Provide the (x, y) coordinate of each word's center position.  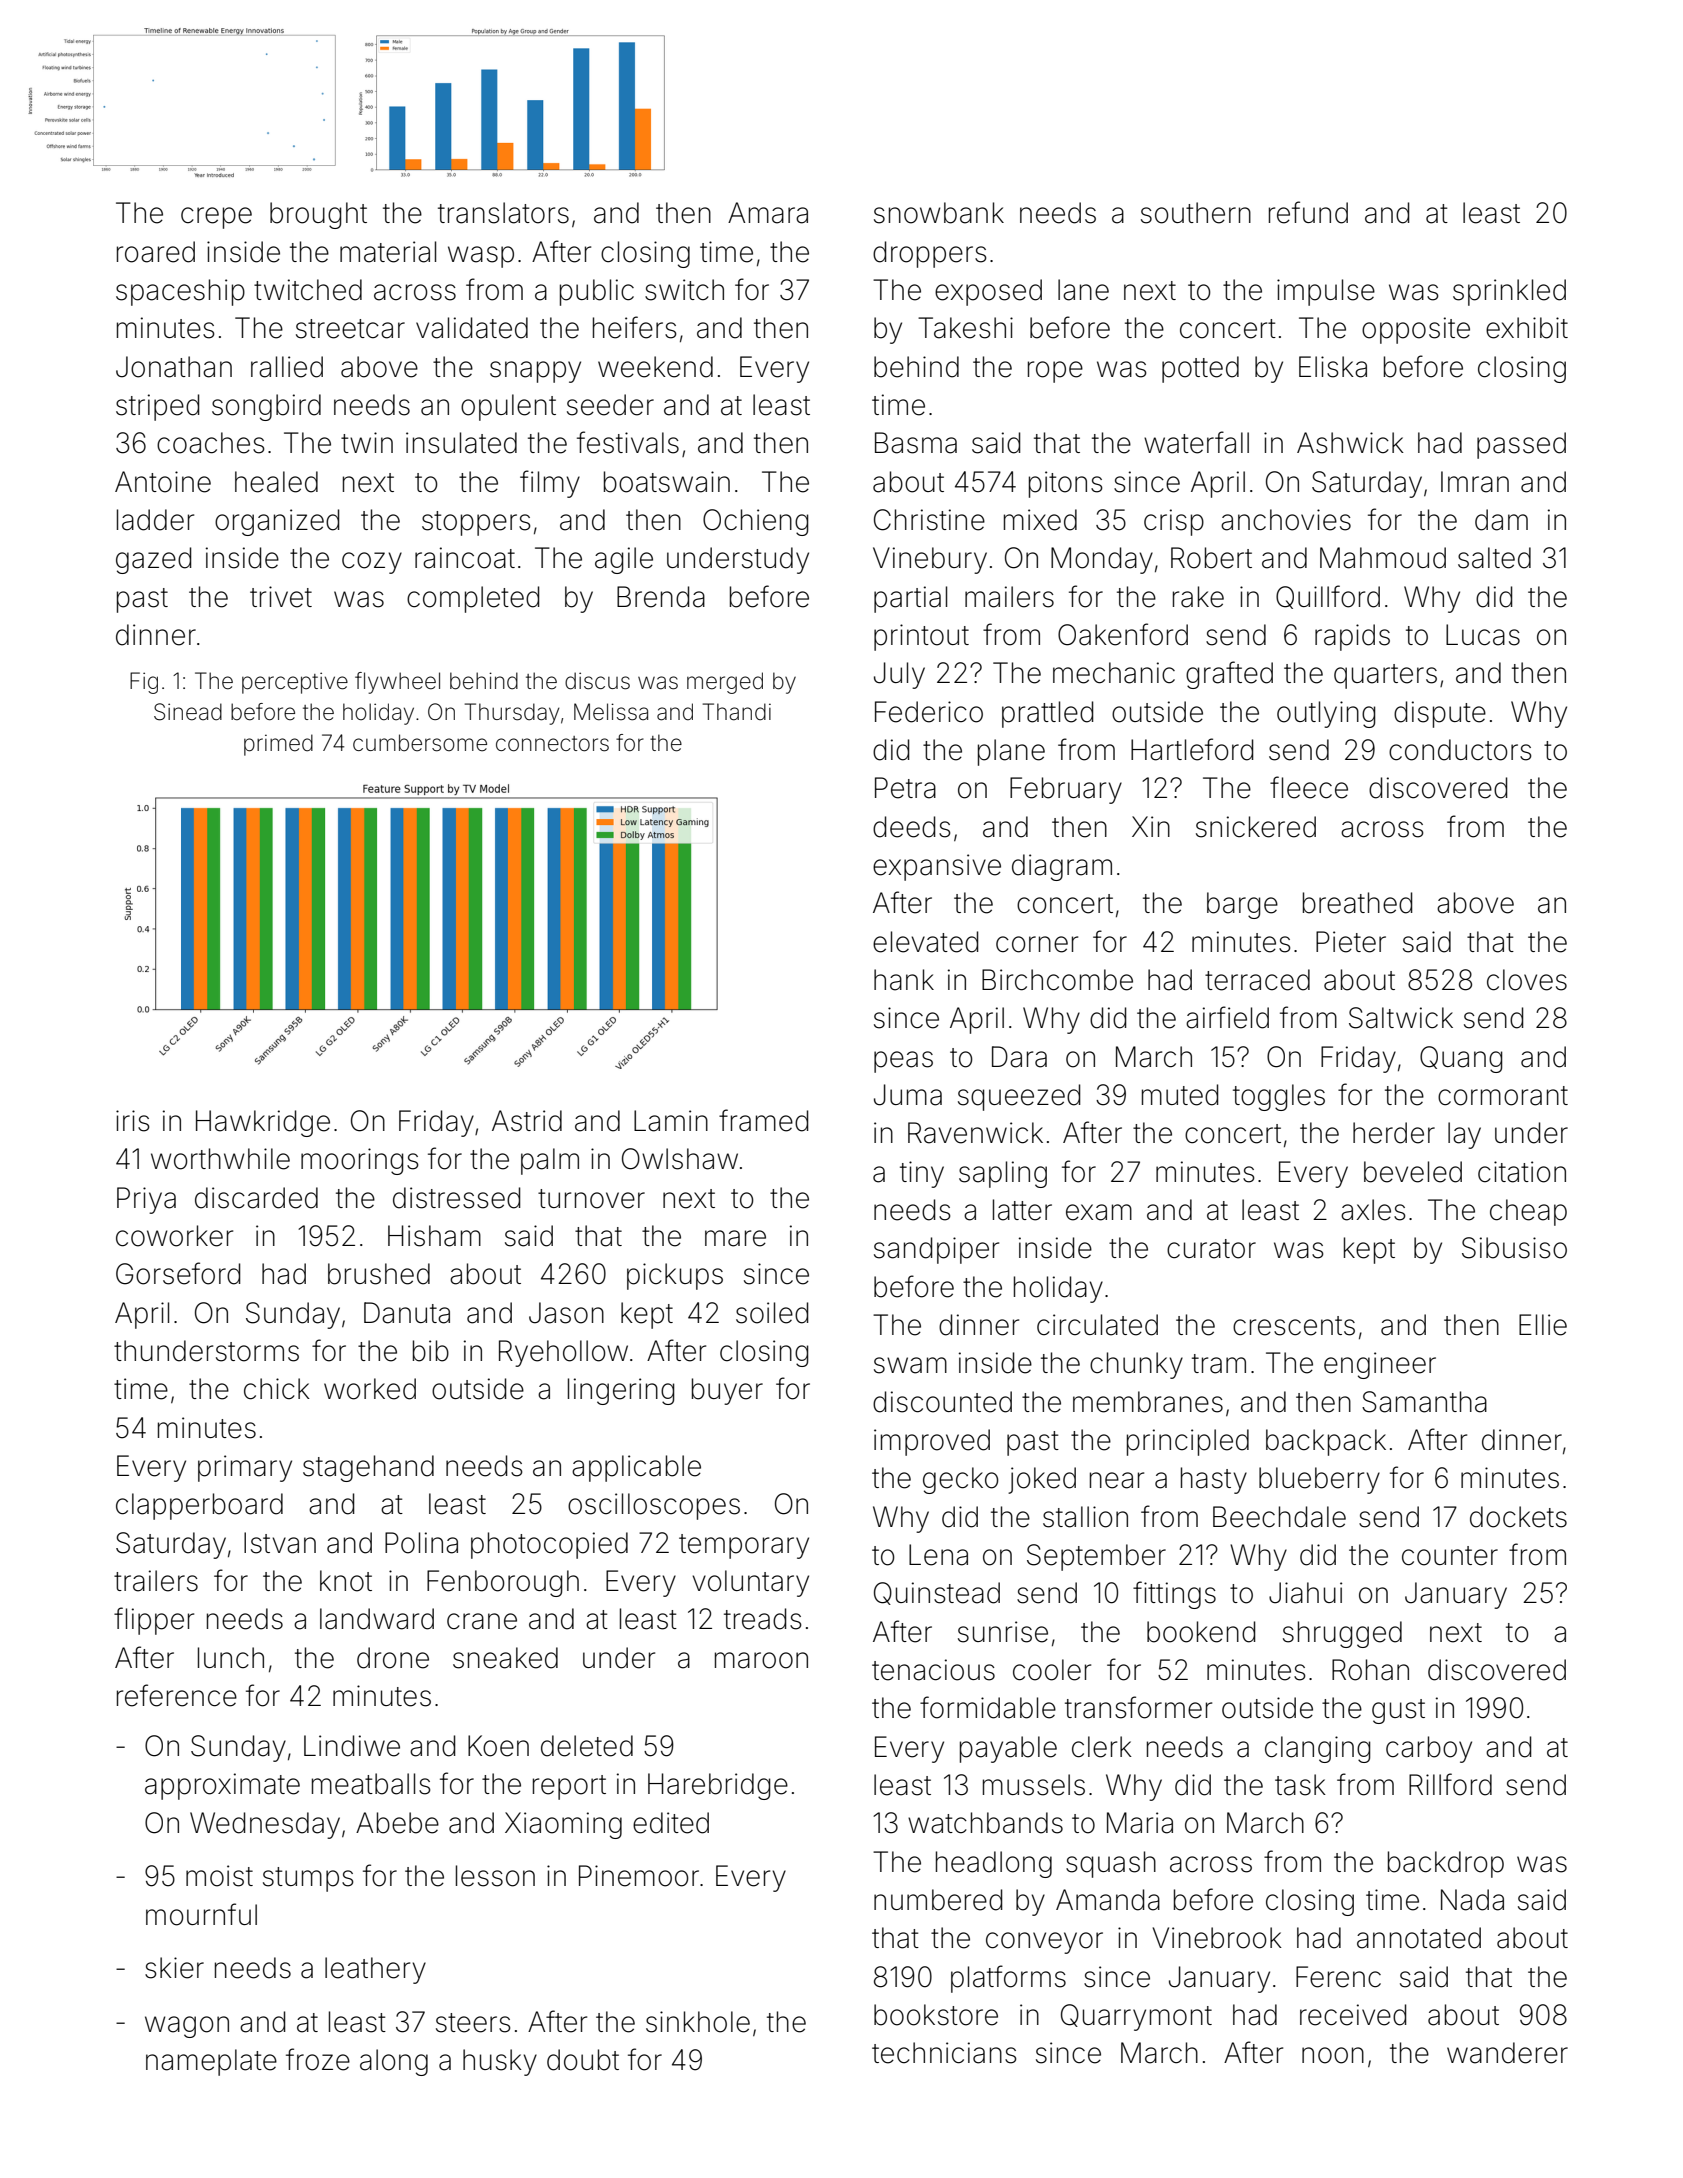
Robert (1211, 558)
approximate (222, 1786)
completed (473, 599)
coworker (174, 1236)
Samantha (1424, 1402)
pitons (1066, 484)
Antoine (163, 482)
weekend (655, 367)
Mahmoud (1383, 558)
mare (735, 1238)
